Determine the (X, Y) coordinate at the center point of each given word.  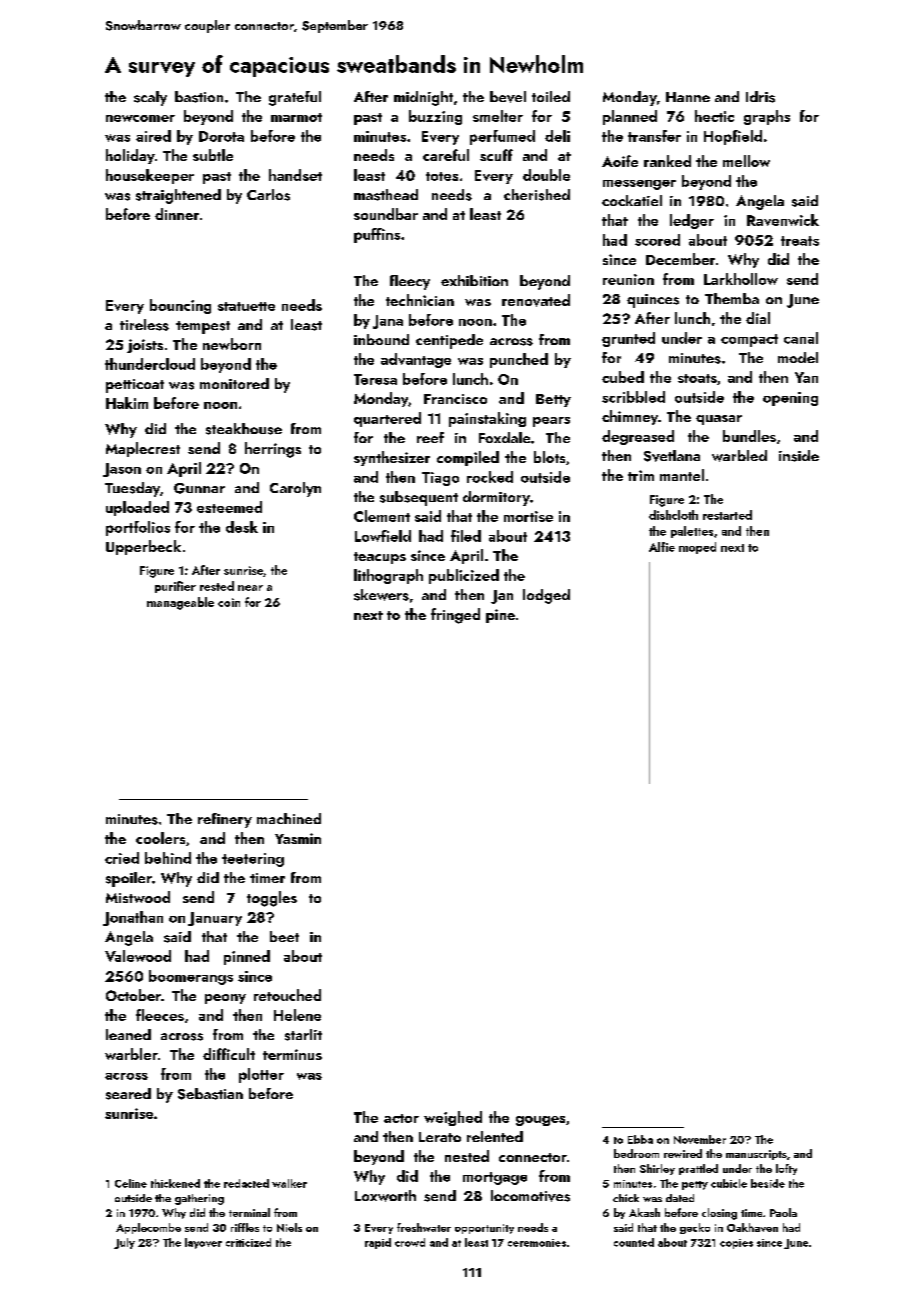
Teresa (375, 379)
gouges (540, 1121)
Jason (122, 470)
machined (289, 818)
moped (697, 548)
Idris (760, 97)
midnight (423, 98)
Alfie (662, 547)
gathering (199, 1199)
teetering (253, 860)
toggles (272, 899)
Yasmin (298, 838)
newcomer (140, 118)
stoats (697, 378)
